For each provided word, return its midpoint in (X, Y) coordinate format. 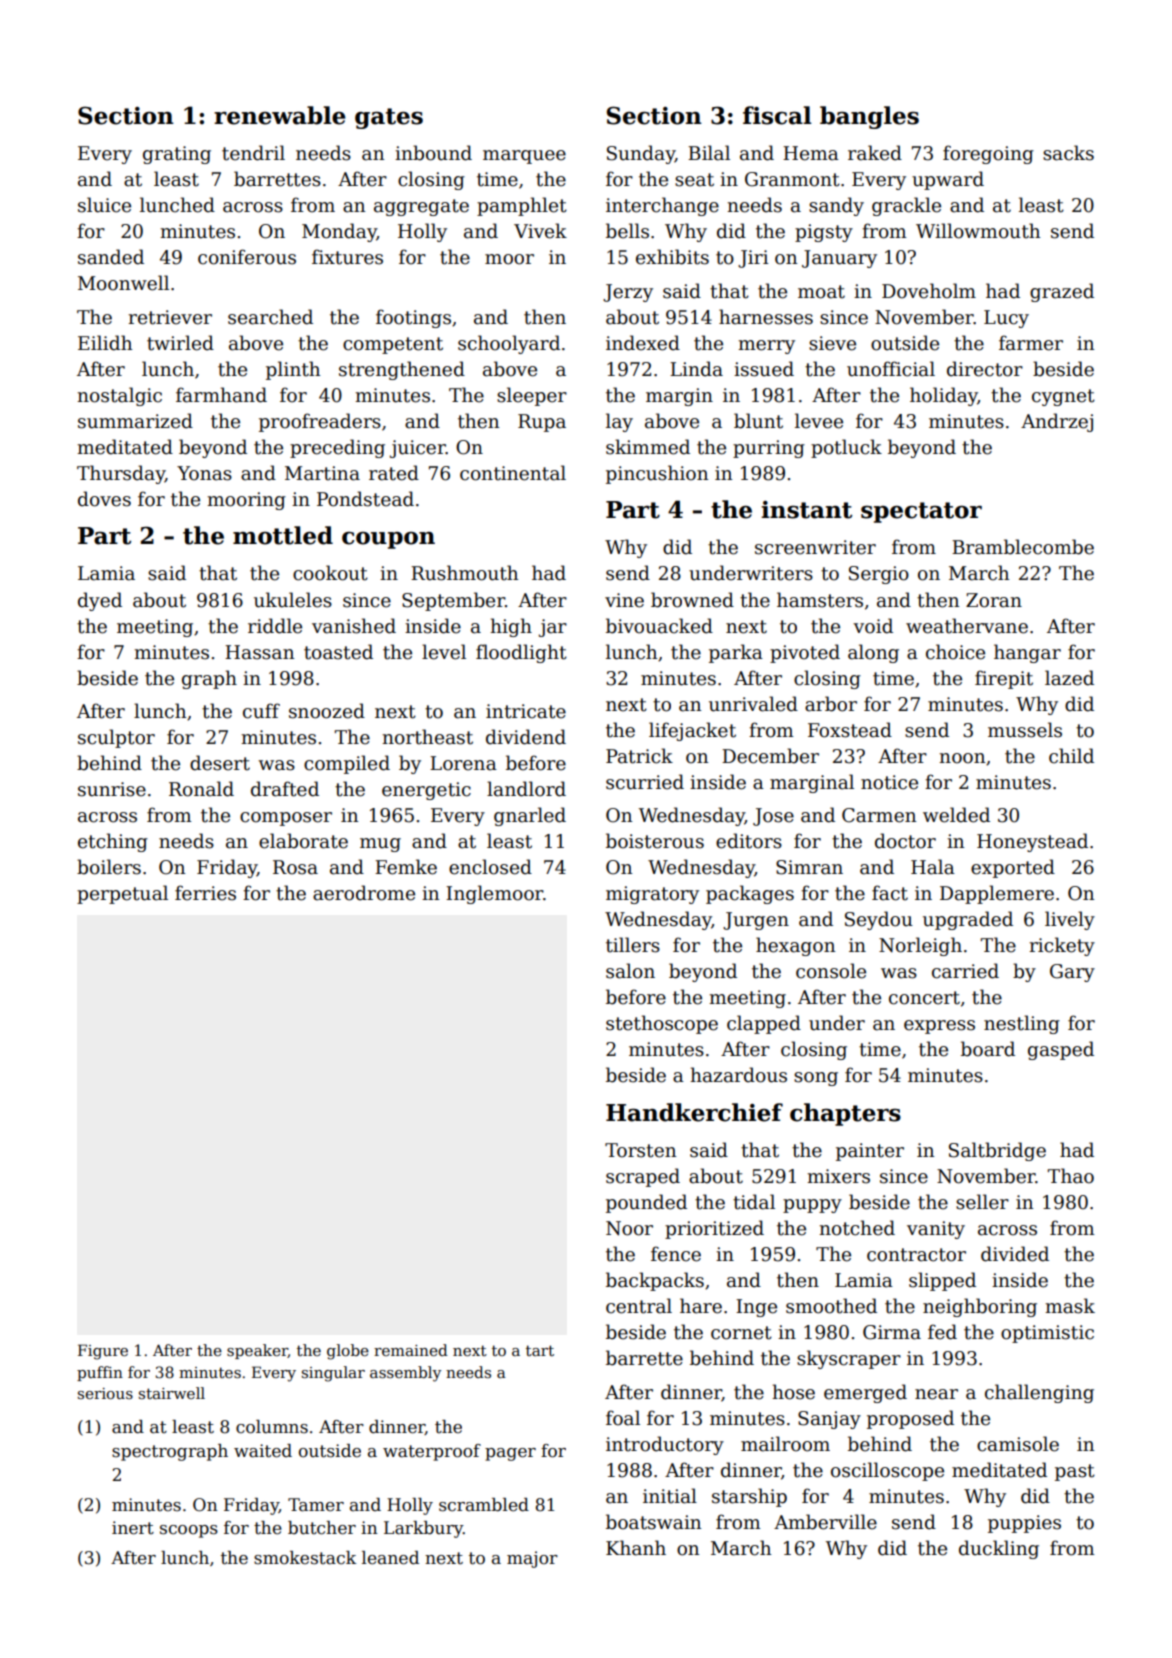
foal (623, 1418)
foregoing (988, 154)
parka (736, 653)
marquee (524, 157)
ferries (205, 893)
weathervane (967, 626)
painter (870, 1152)
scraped (643, 1177)
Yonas (204, 473)
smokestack (305, 1558)
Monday (339, 232)
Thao (1071, 1176)
